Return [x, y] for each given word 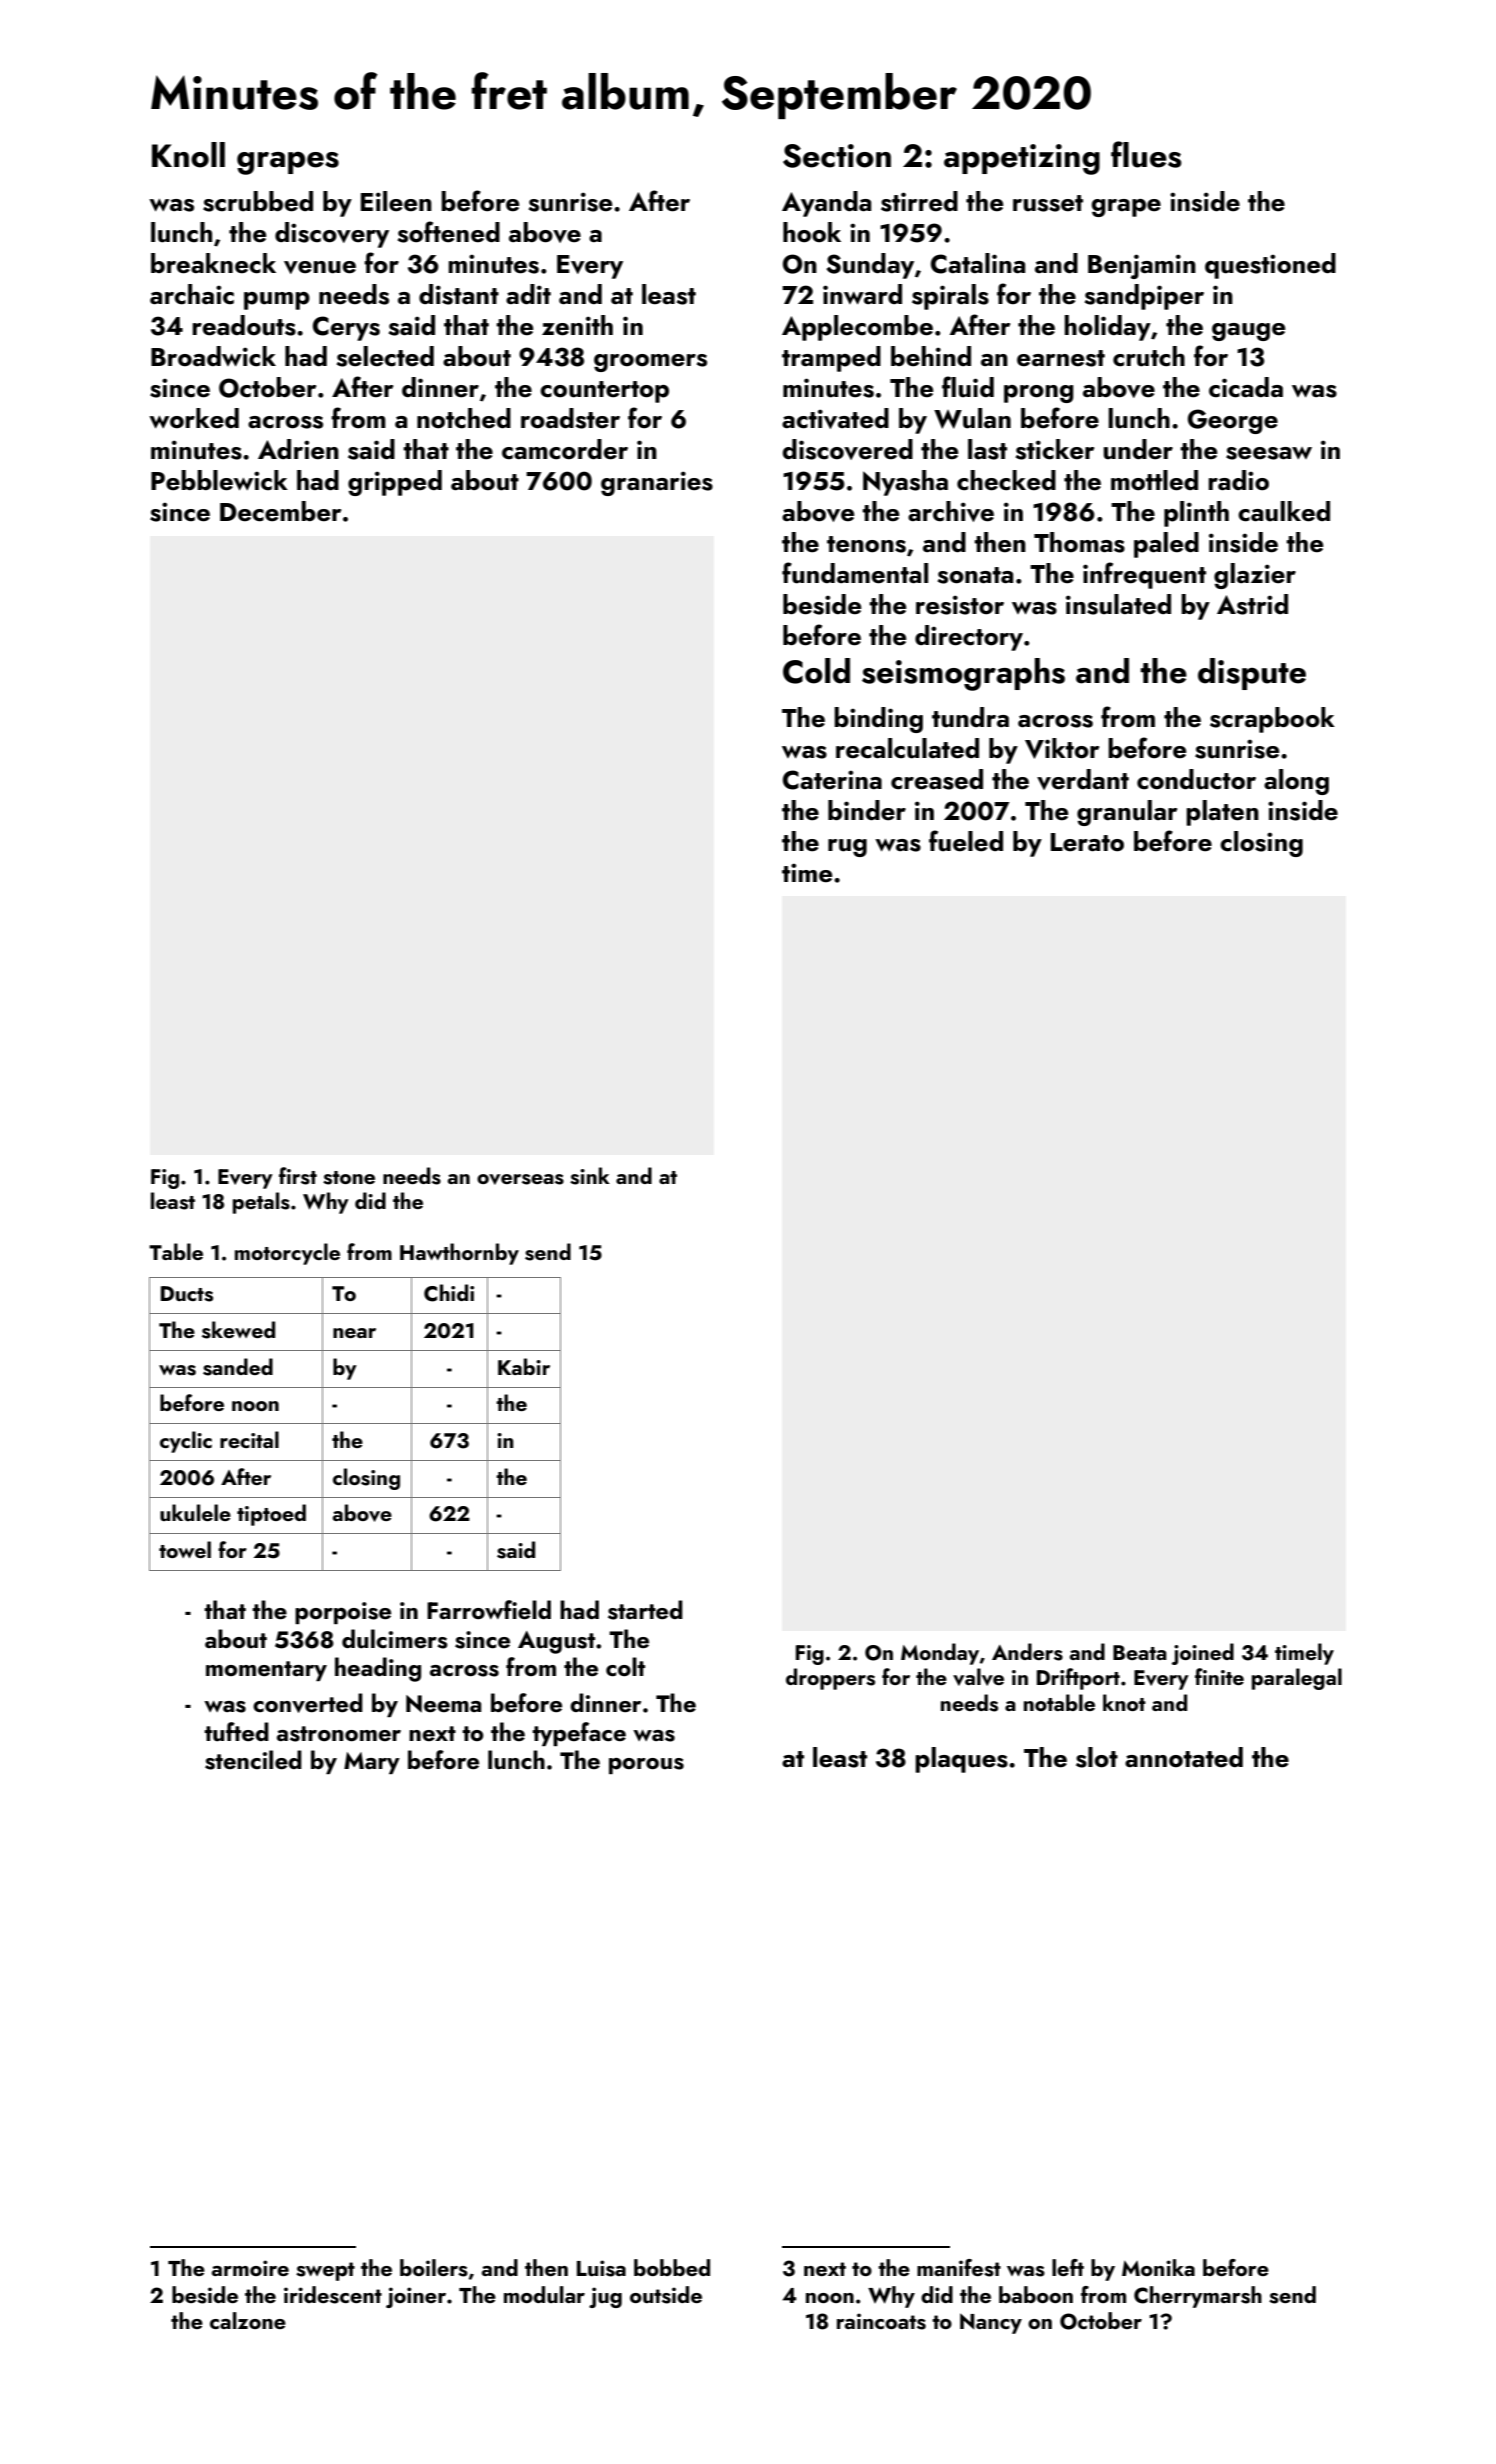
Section [837, 156]
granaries [657, 483]
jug [605, 2297]
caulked [1284, 511]
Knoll [188, 155]
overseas [520, 1179]
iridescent [333, 2295]
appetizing [1022, 159]
